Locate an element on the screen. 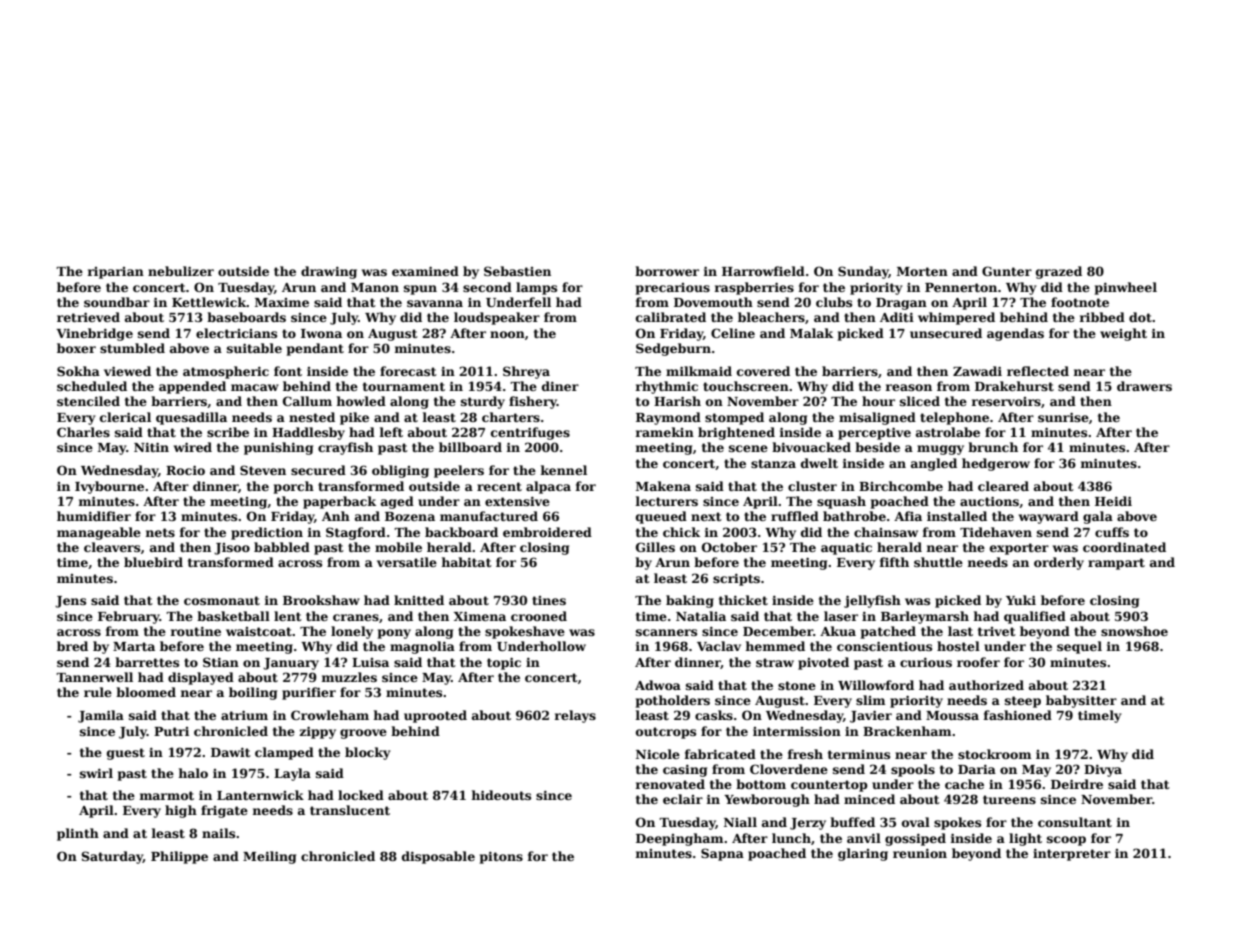  bred is located at coordinates (72, 646).
